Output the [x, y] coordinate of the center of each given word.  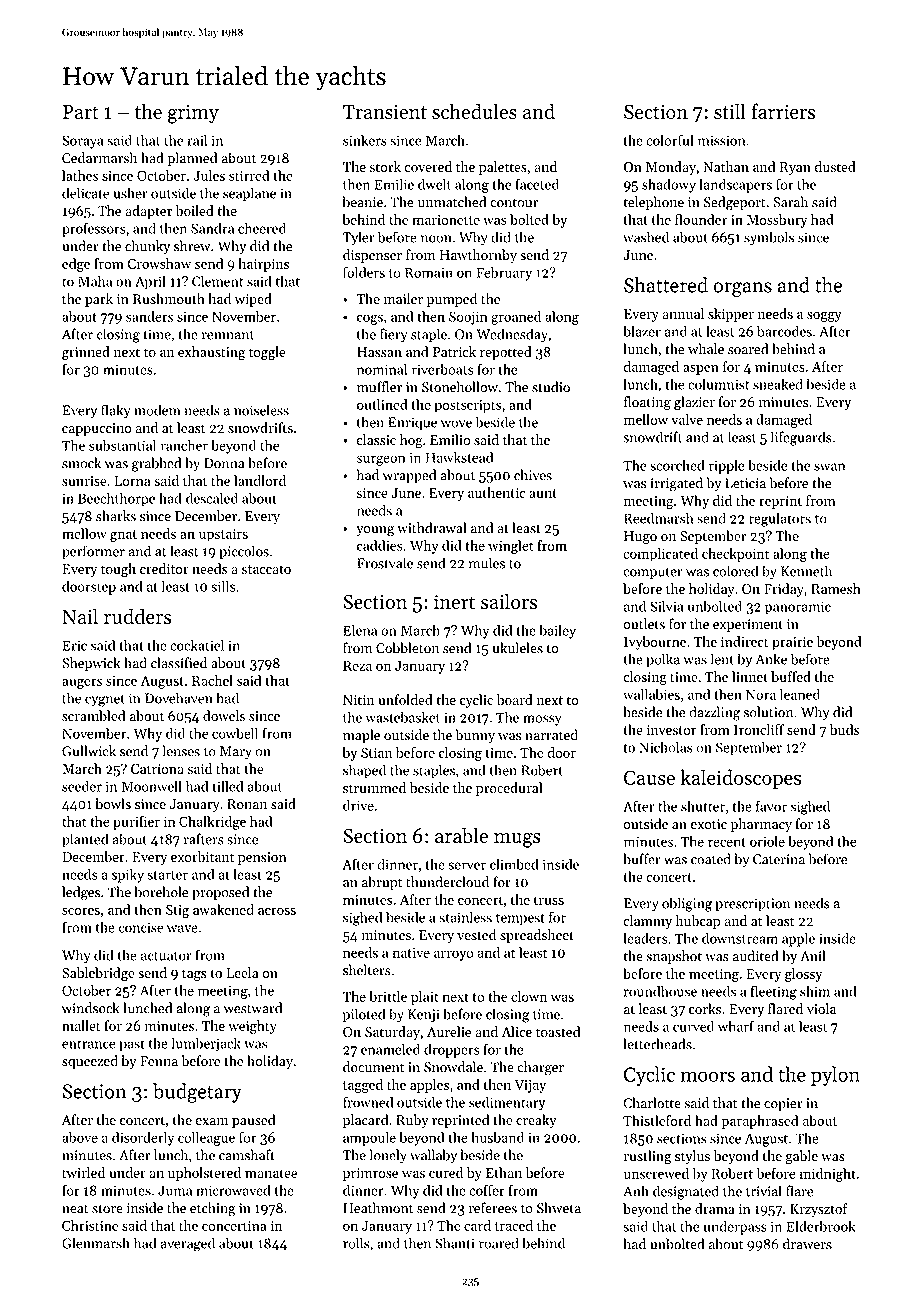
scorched [677, 465]
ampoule [369, 1139]
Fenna [159, 1061]
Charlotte [652, 1103]
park [99, 300]
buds [844, 729]
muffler [379, 387]
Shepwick [91, 664]
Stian [377, 752]
